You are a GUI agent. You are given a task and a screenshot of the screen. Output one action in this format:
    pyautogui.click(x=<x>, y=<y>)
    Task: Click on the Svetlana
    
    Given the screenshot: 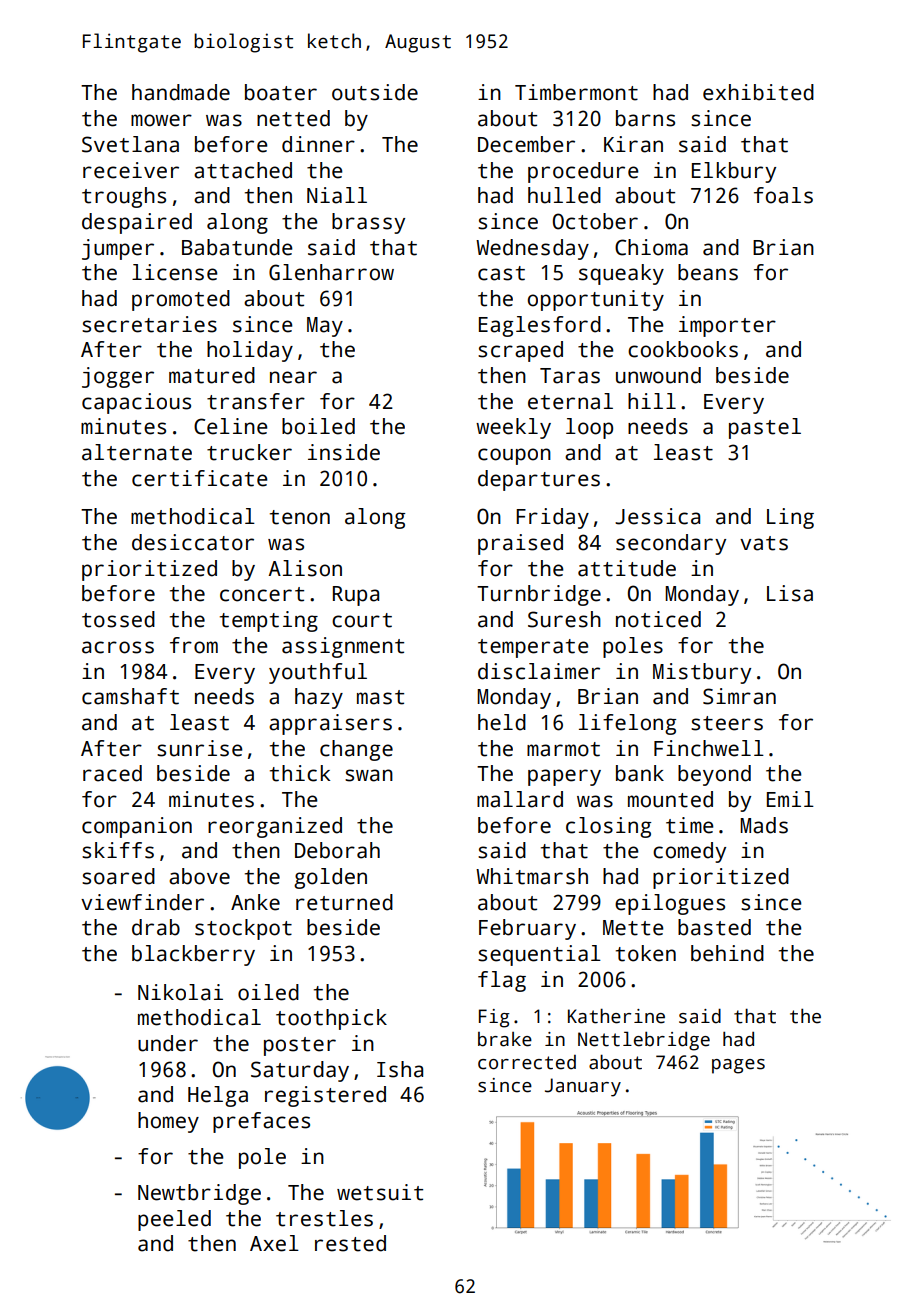 What is the action you would take?
    pyautogui.click(x=130, y=144)
